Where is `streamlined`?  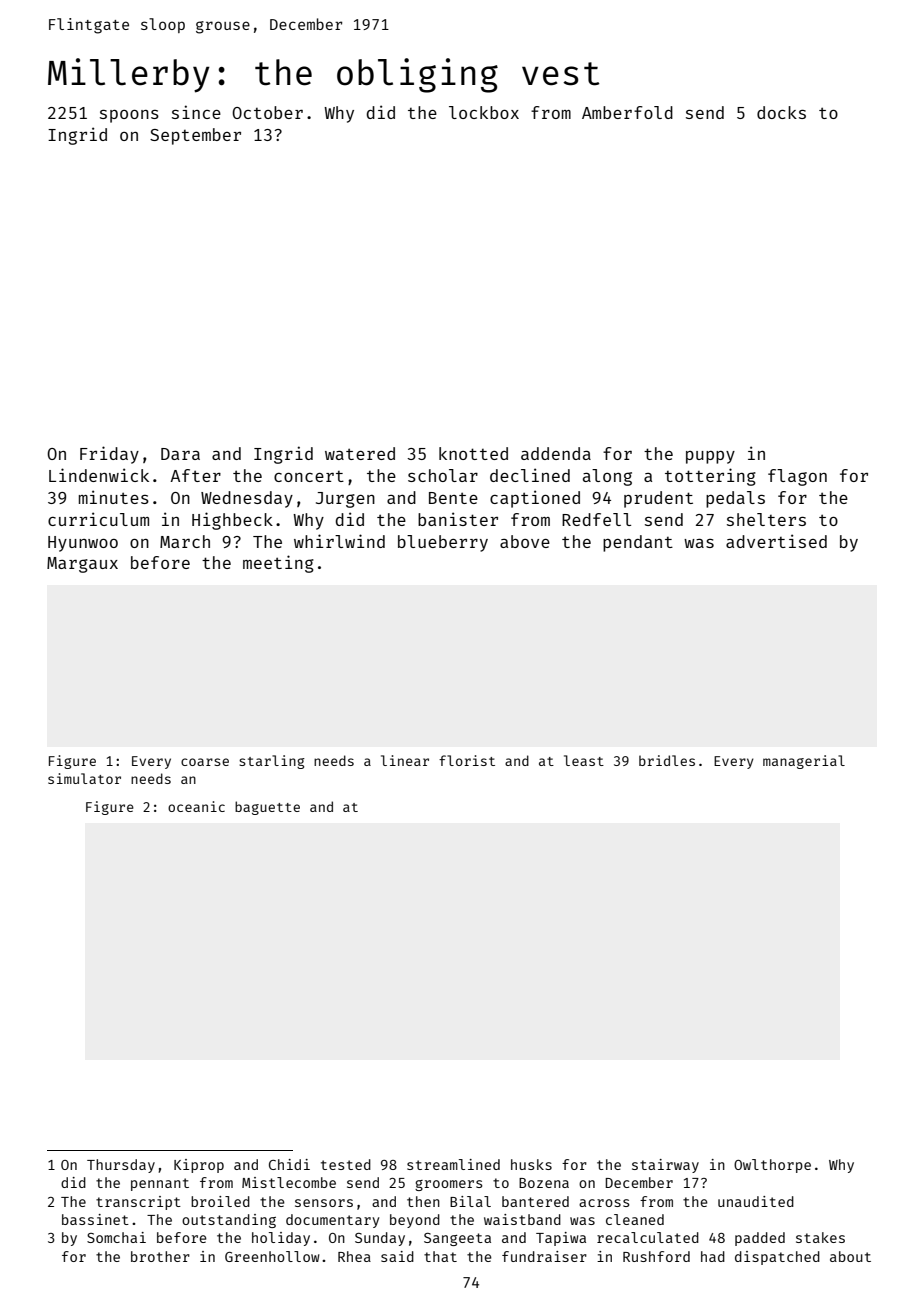
streamlined is located at coordinates (453, 1164).
